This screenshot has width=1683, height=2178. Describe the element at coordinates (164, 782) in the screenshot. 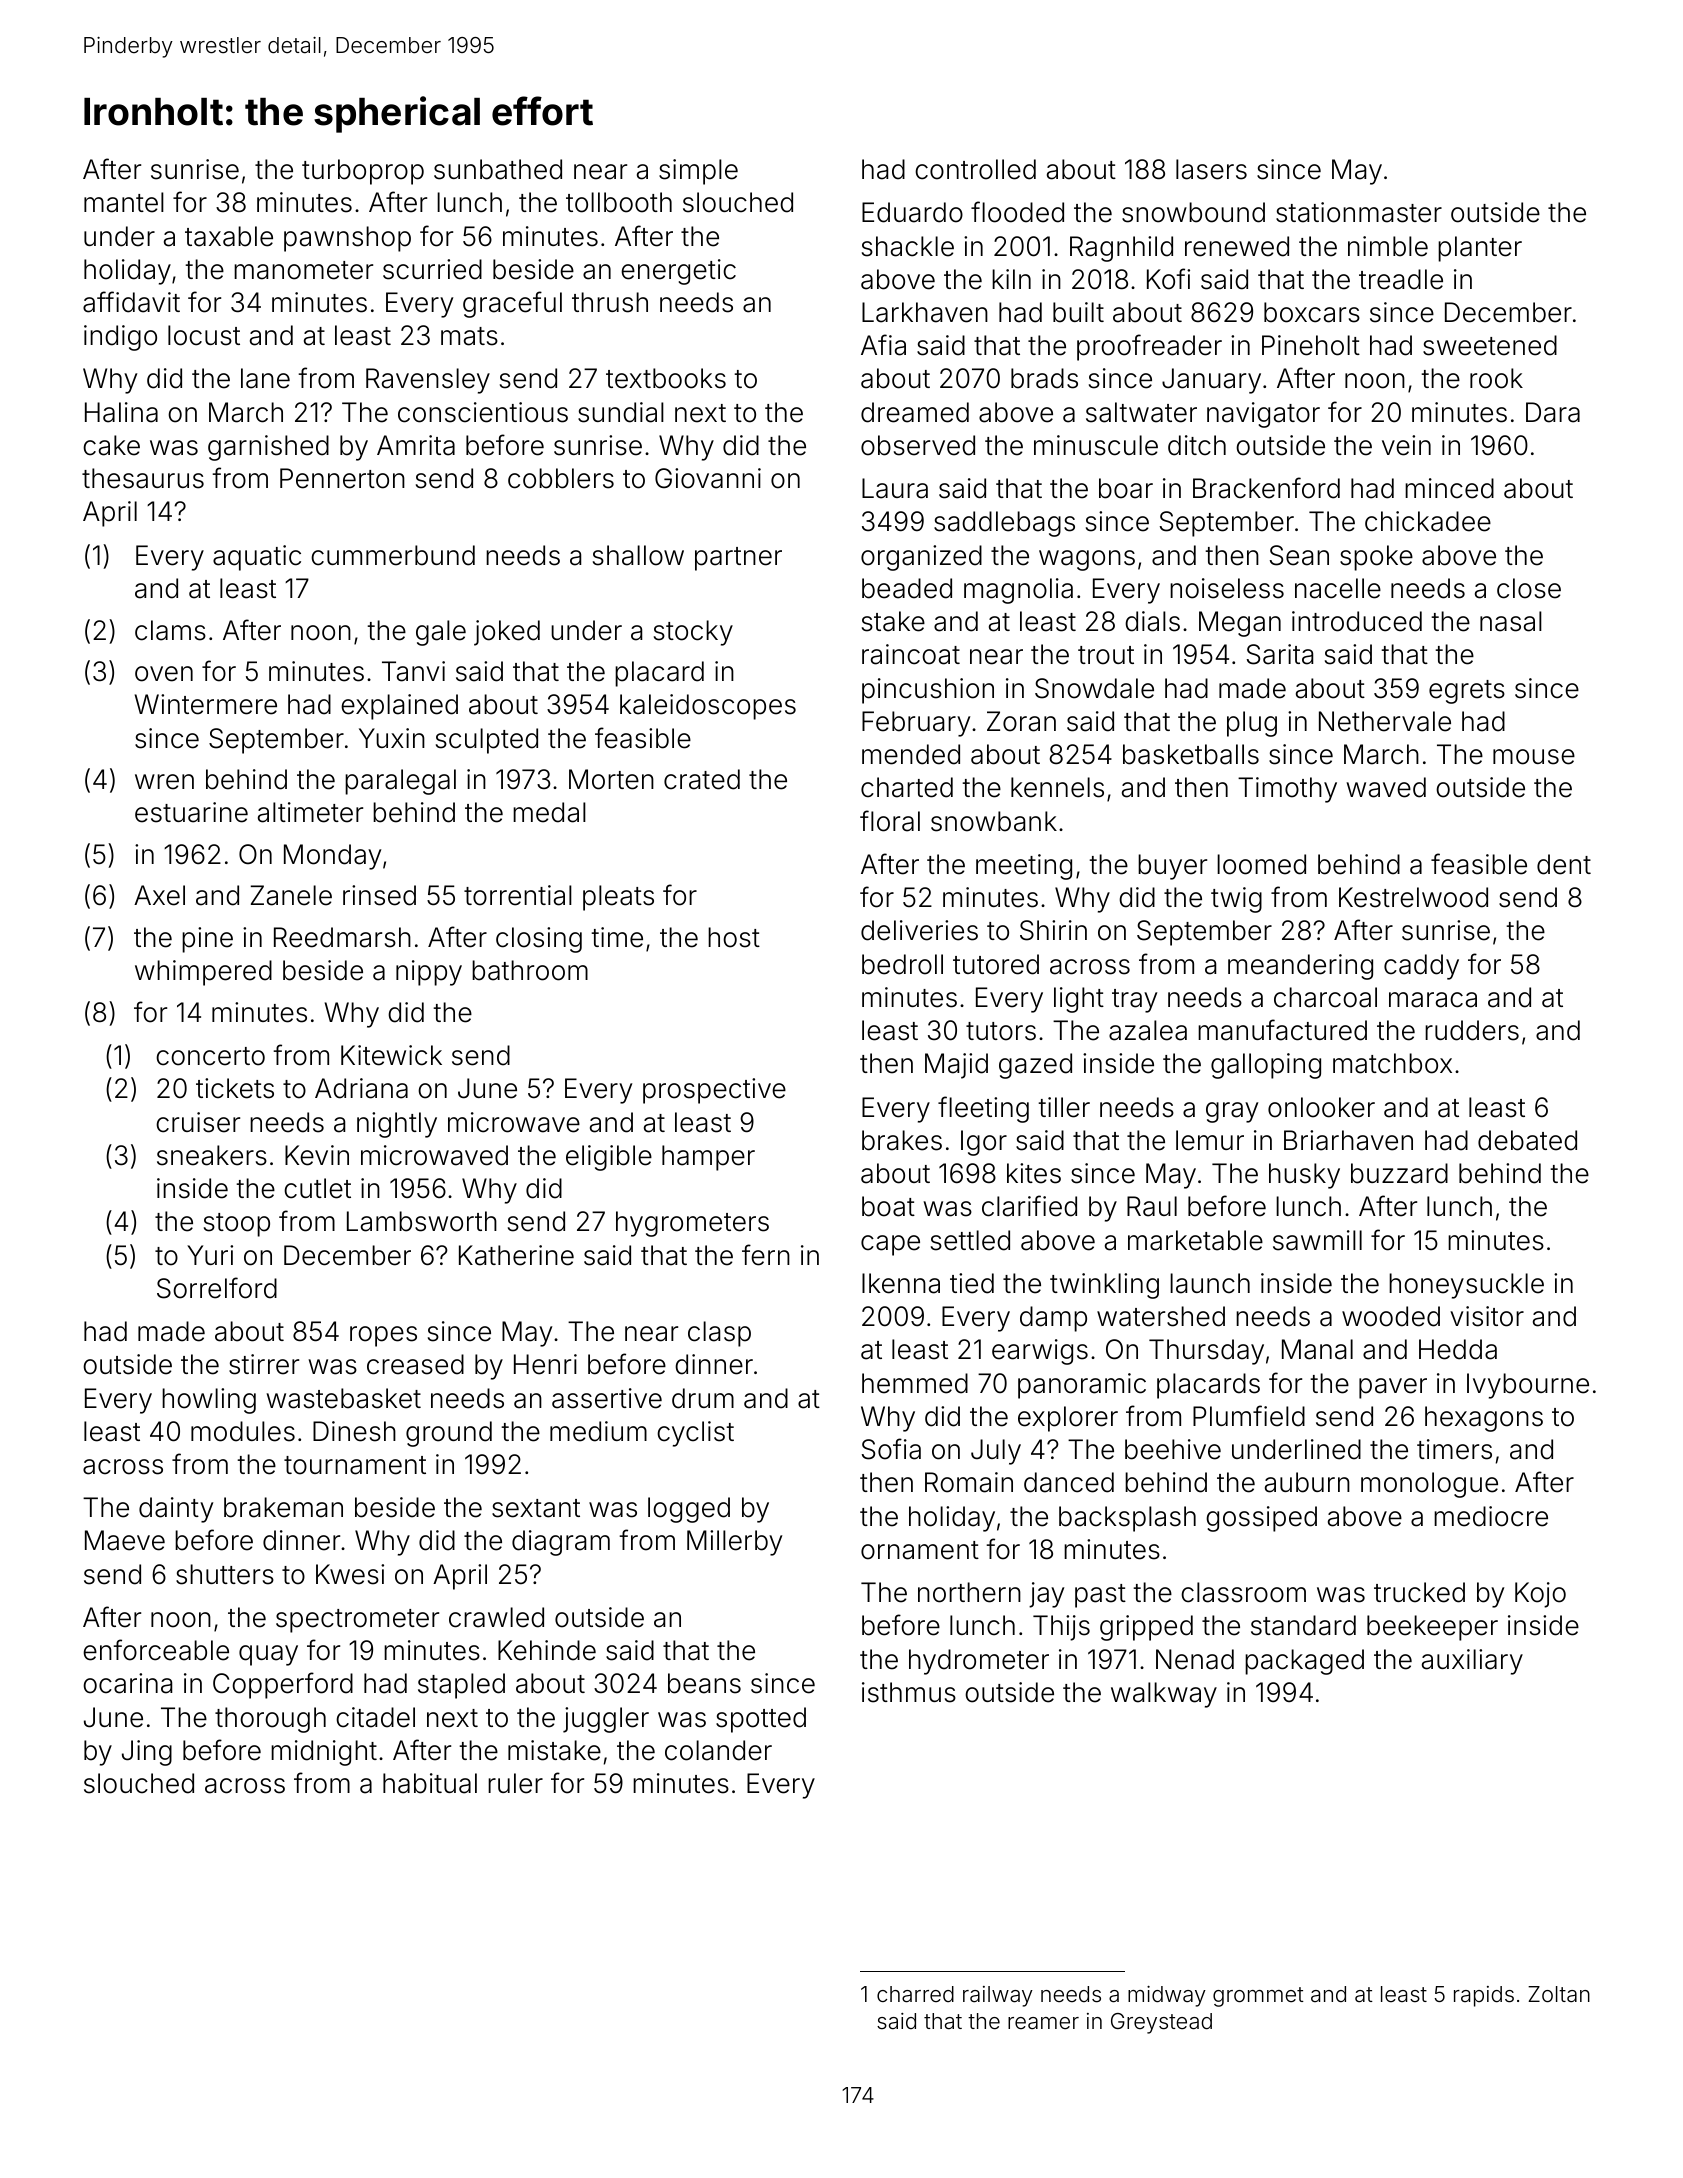

I see `wren` at that location.
